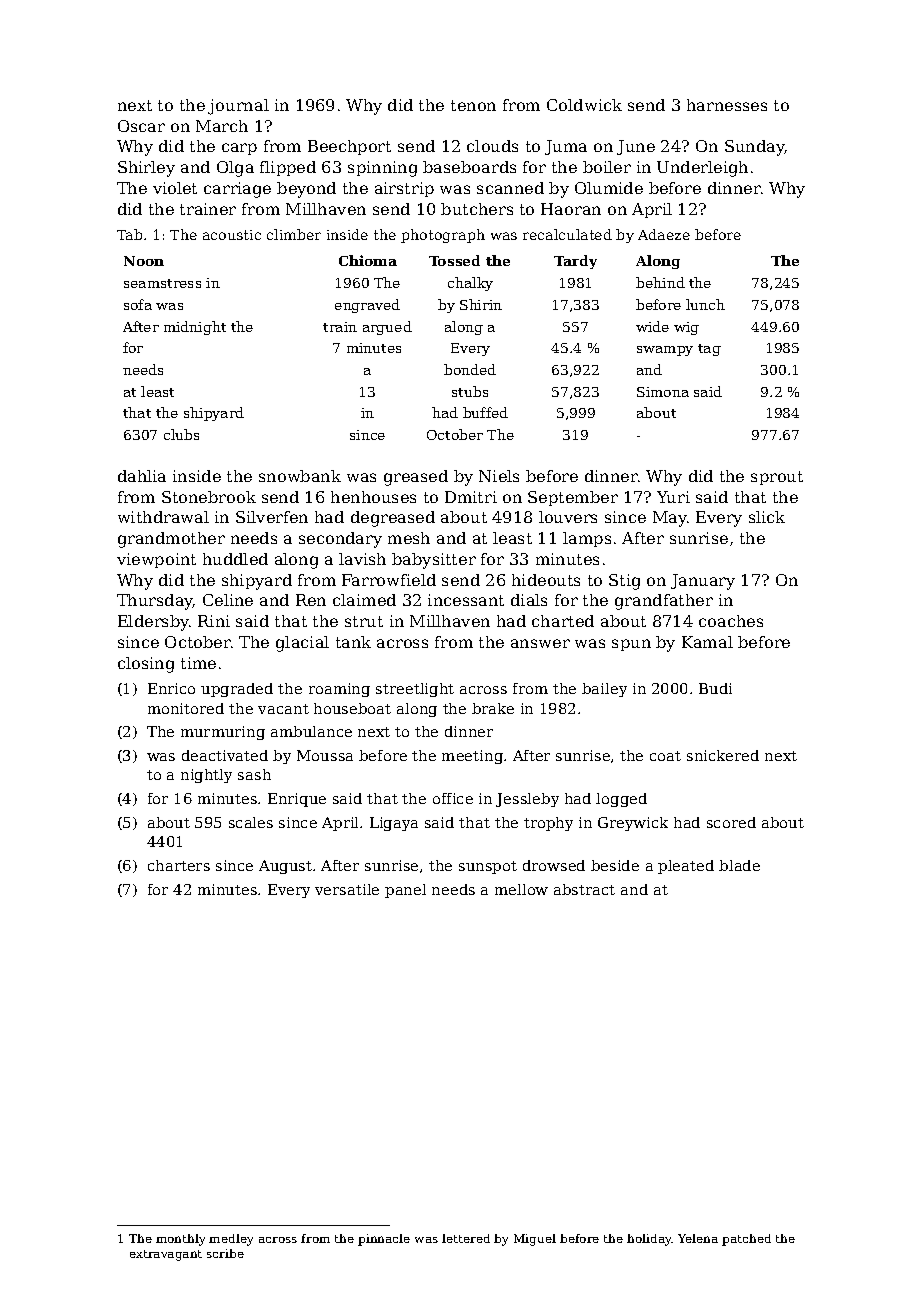 The width and height of the screenshot is (924, 1314). What do you see at coordinates (471, 497) in the screenshot?
I see `Dmitri` at bounding box center [471, 497].
